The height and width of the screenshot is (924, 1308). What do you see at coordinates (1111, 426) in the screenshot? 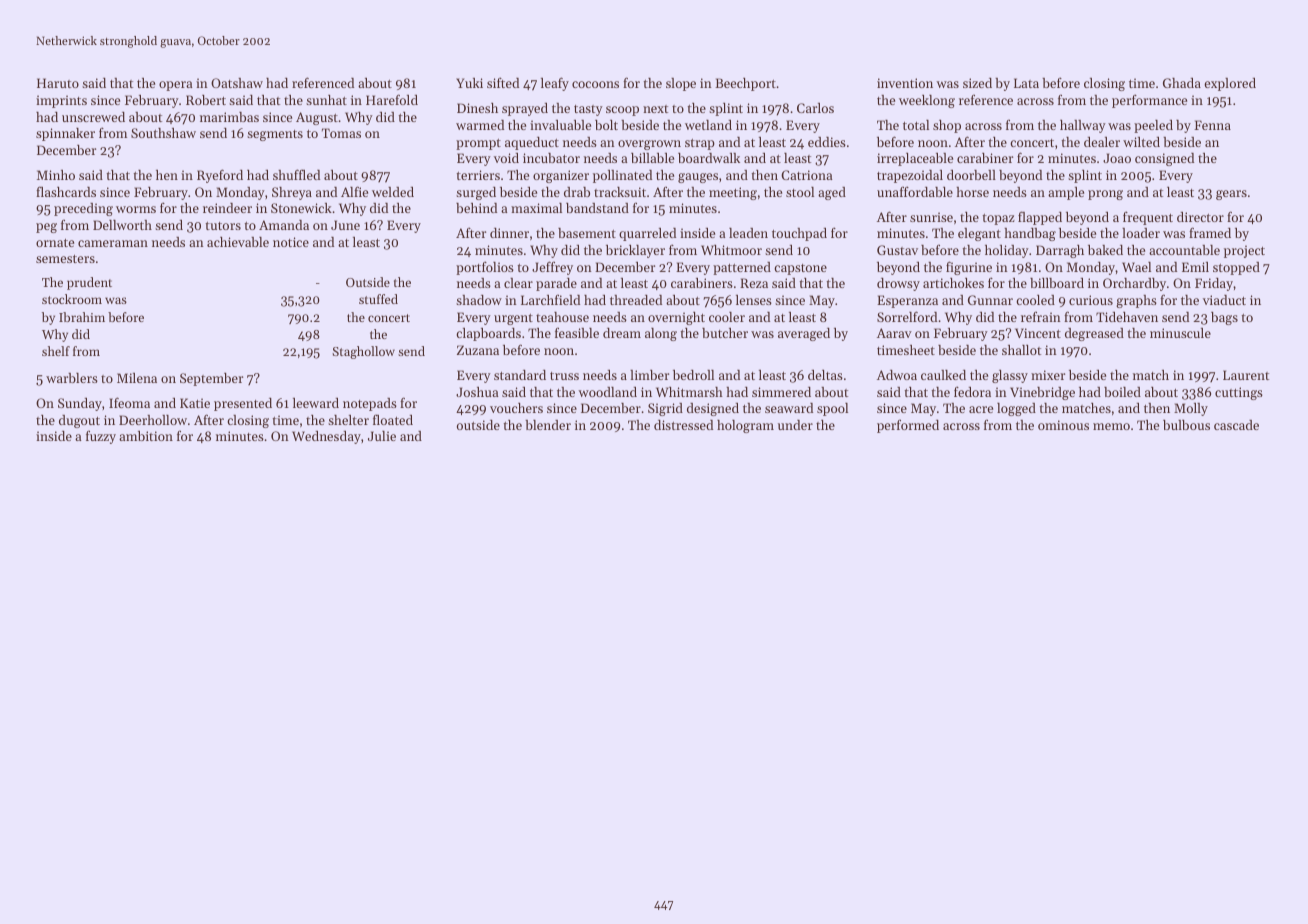
I see `memo` at bounding box center [1111, 426].
